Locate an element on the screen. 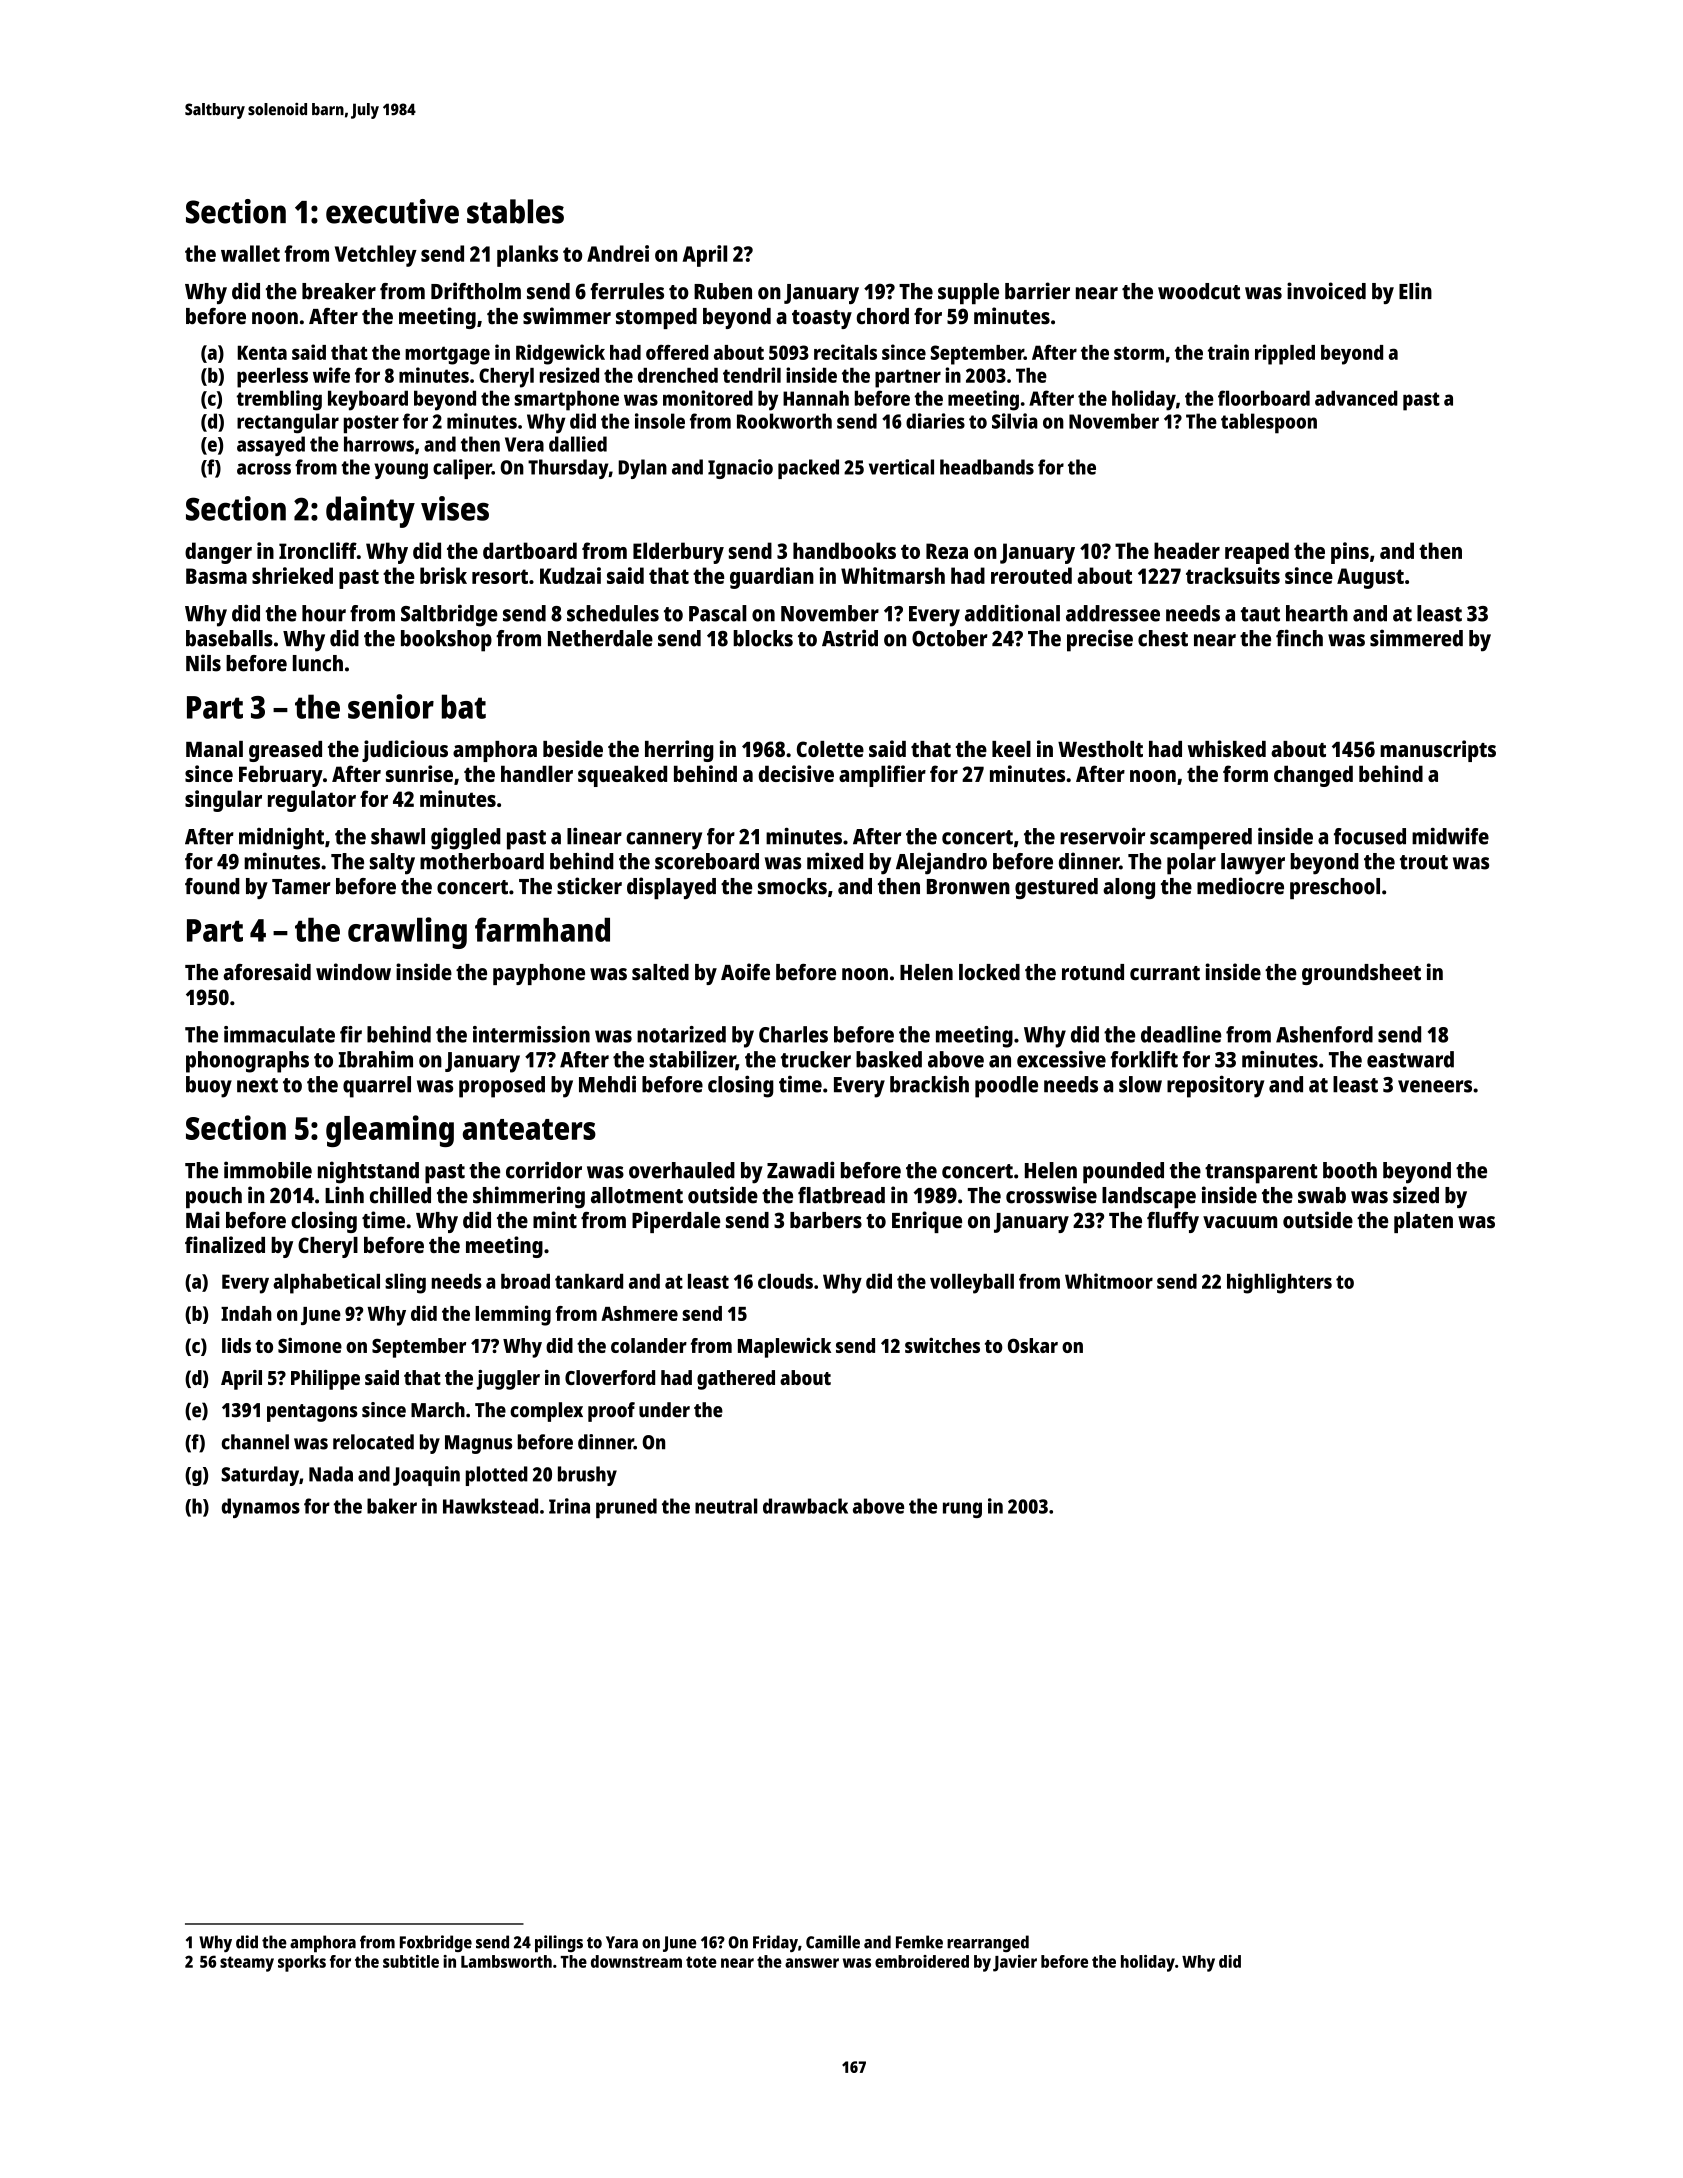 The image size is (1683, 2178). rung is located at coordinates (962, 1510).
